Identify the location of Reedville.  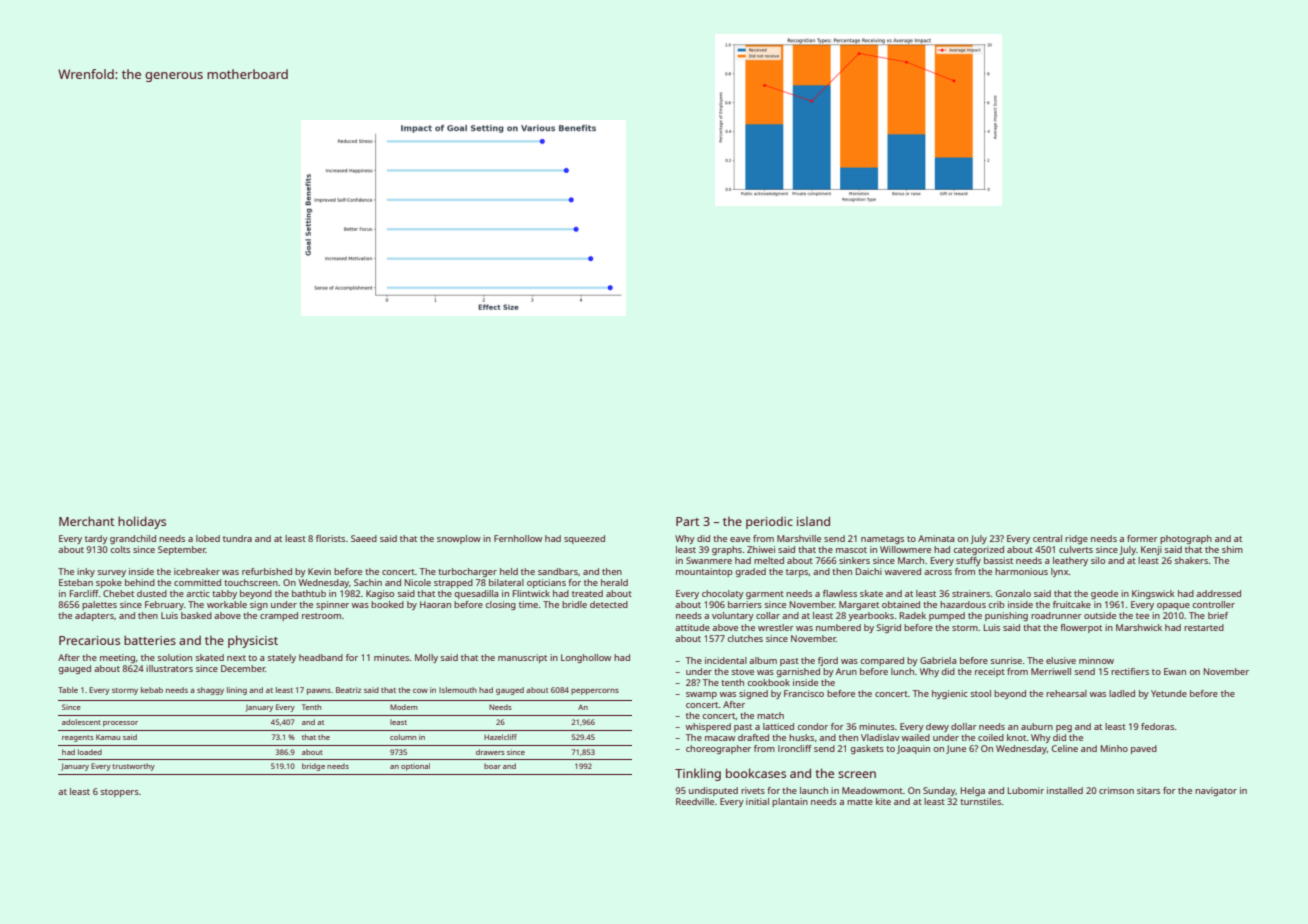
(695, 801).
